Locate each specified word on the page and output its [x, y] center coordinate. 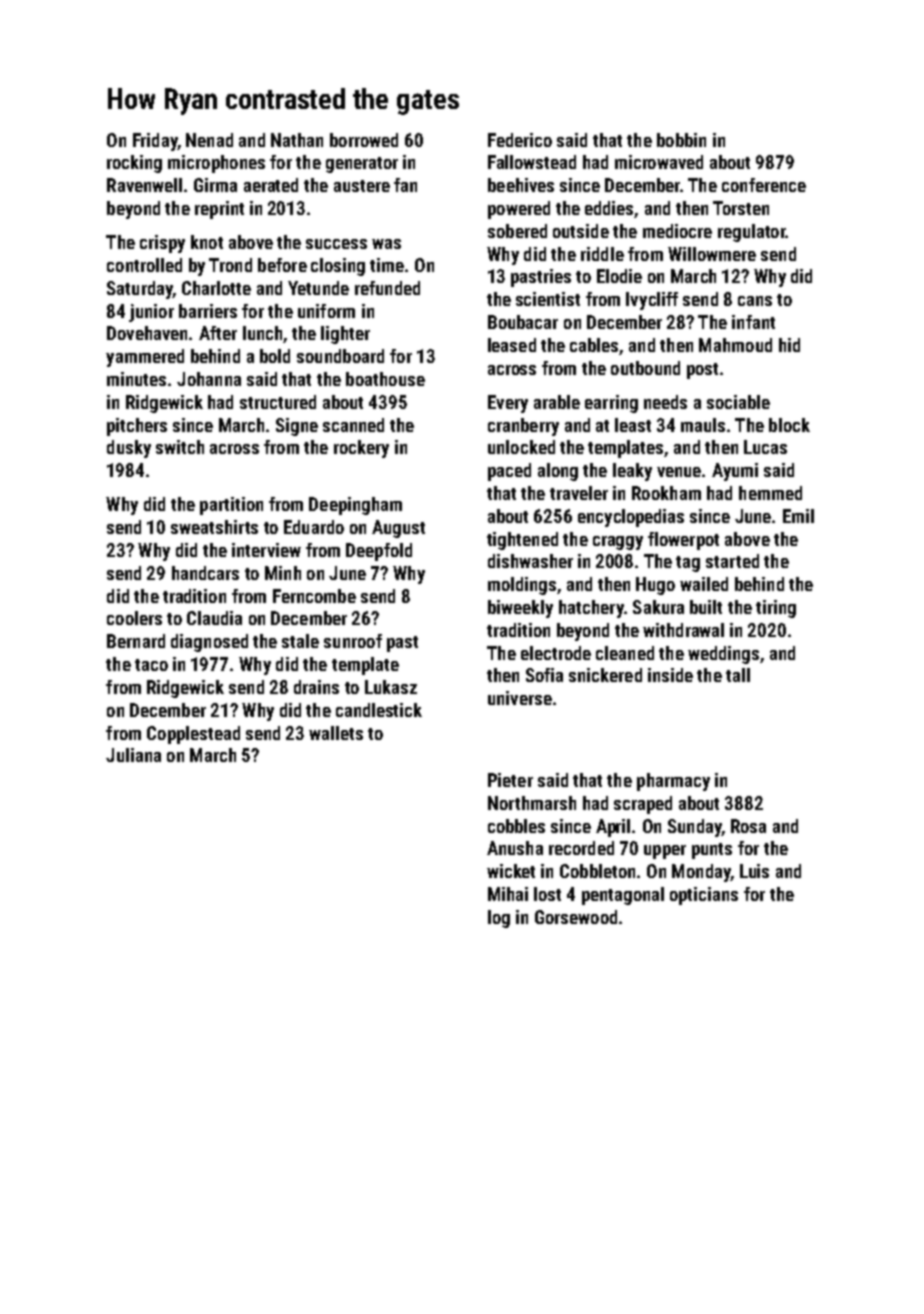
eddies [610, 209]
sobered [517, 231]
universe [520, 698]
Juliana [133, 755]
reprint [219, 210]
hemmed [770, 493]
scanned [353, 425]
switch [180, 447]
